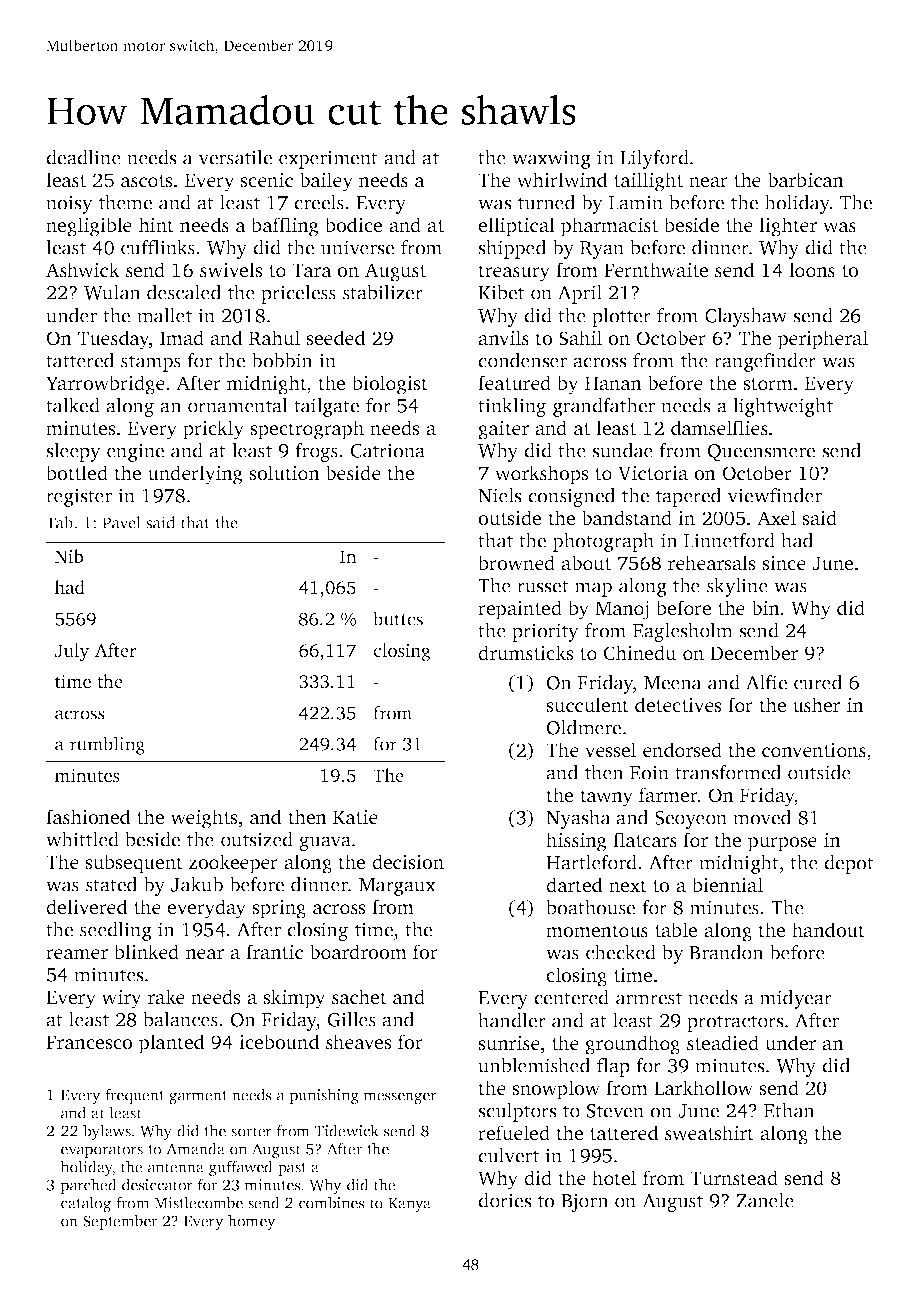 This screenshot has width=924, height=1314. Describe the element at coordinates (806, 179) in the screenshot. I see `barbican` at that location.
